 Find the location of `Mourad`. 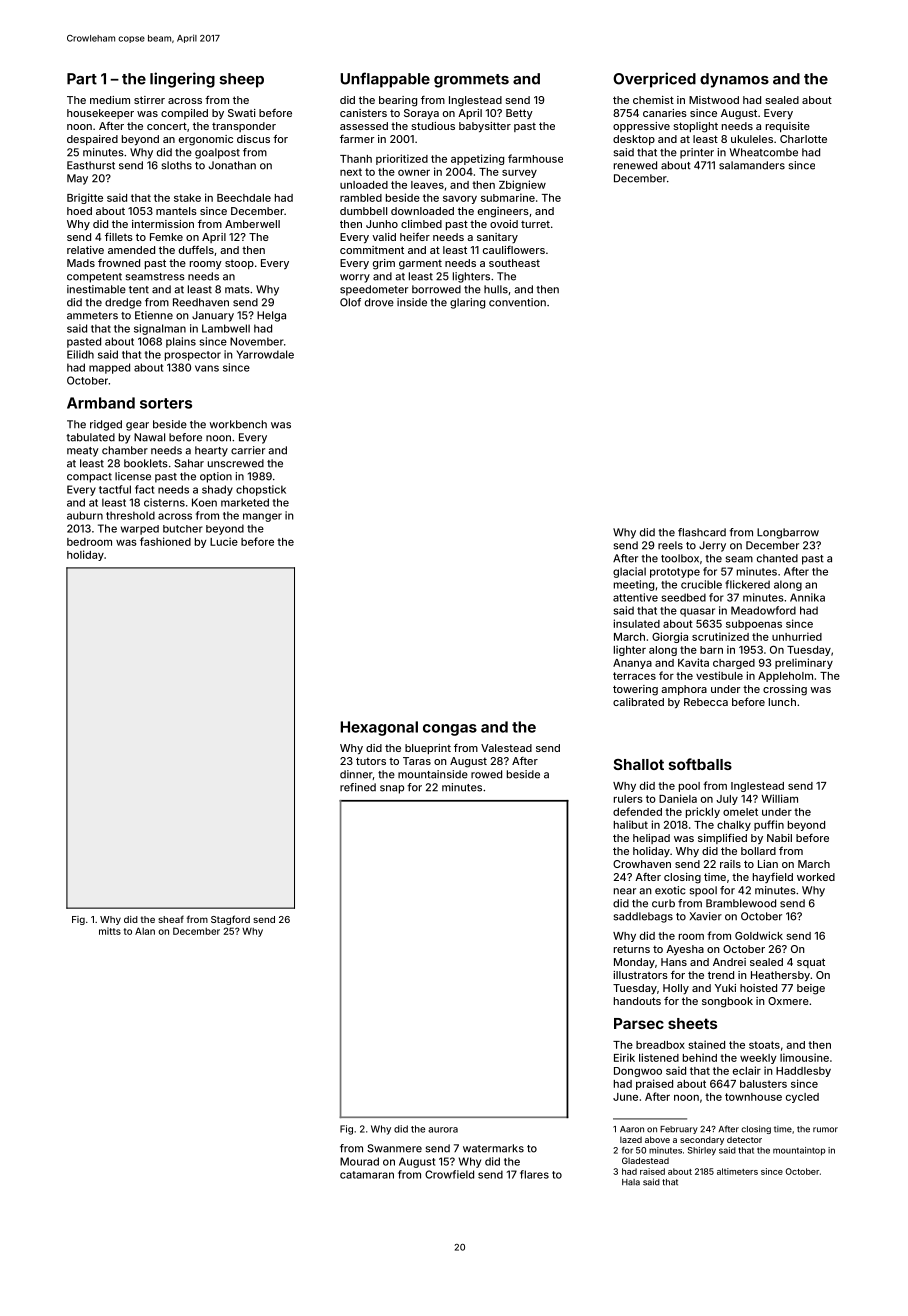

Mourad is located at coordinates (359, 1161).
